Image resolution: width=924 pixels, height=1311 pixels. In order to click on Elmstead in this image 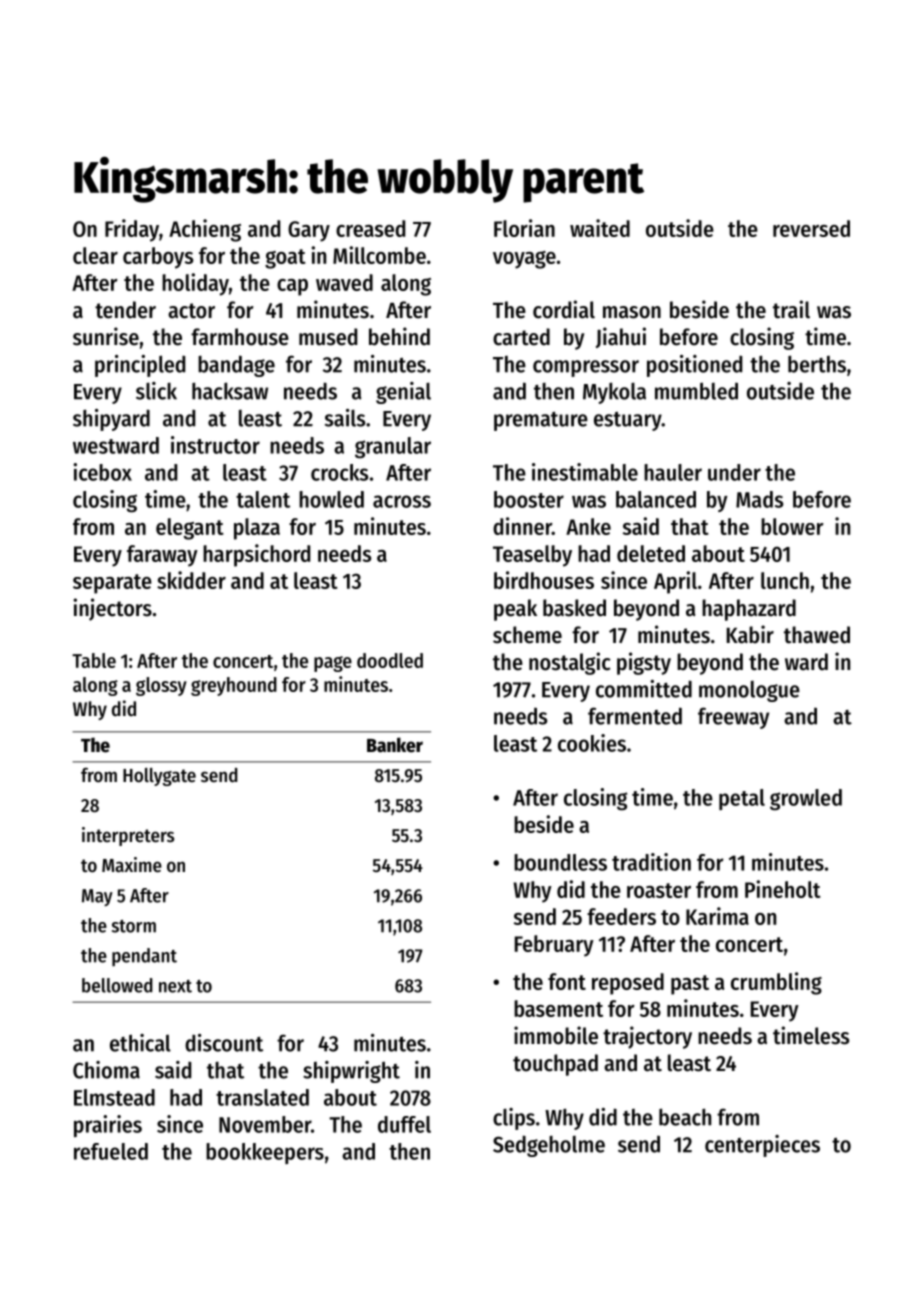, I will do `click(114, 1097)`.
